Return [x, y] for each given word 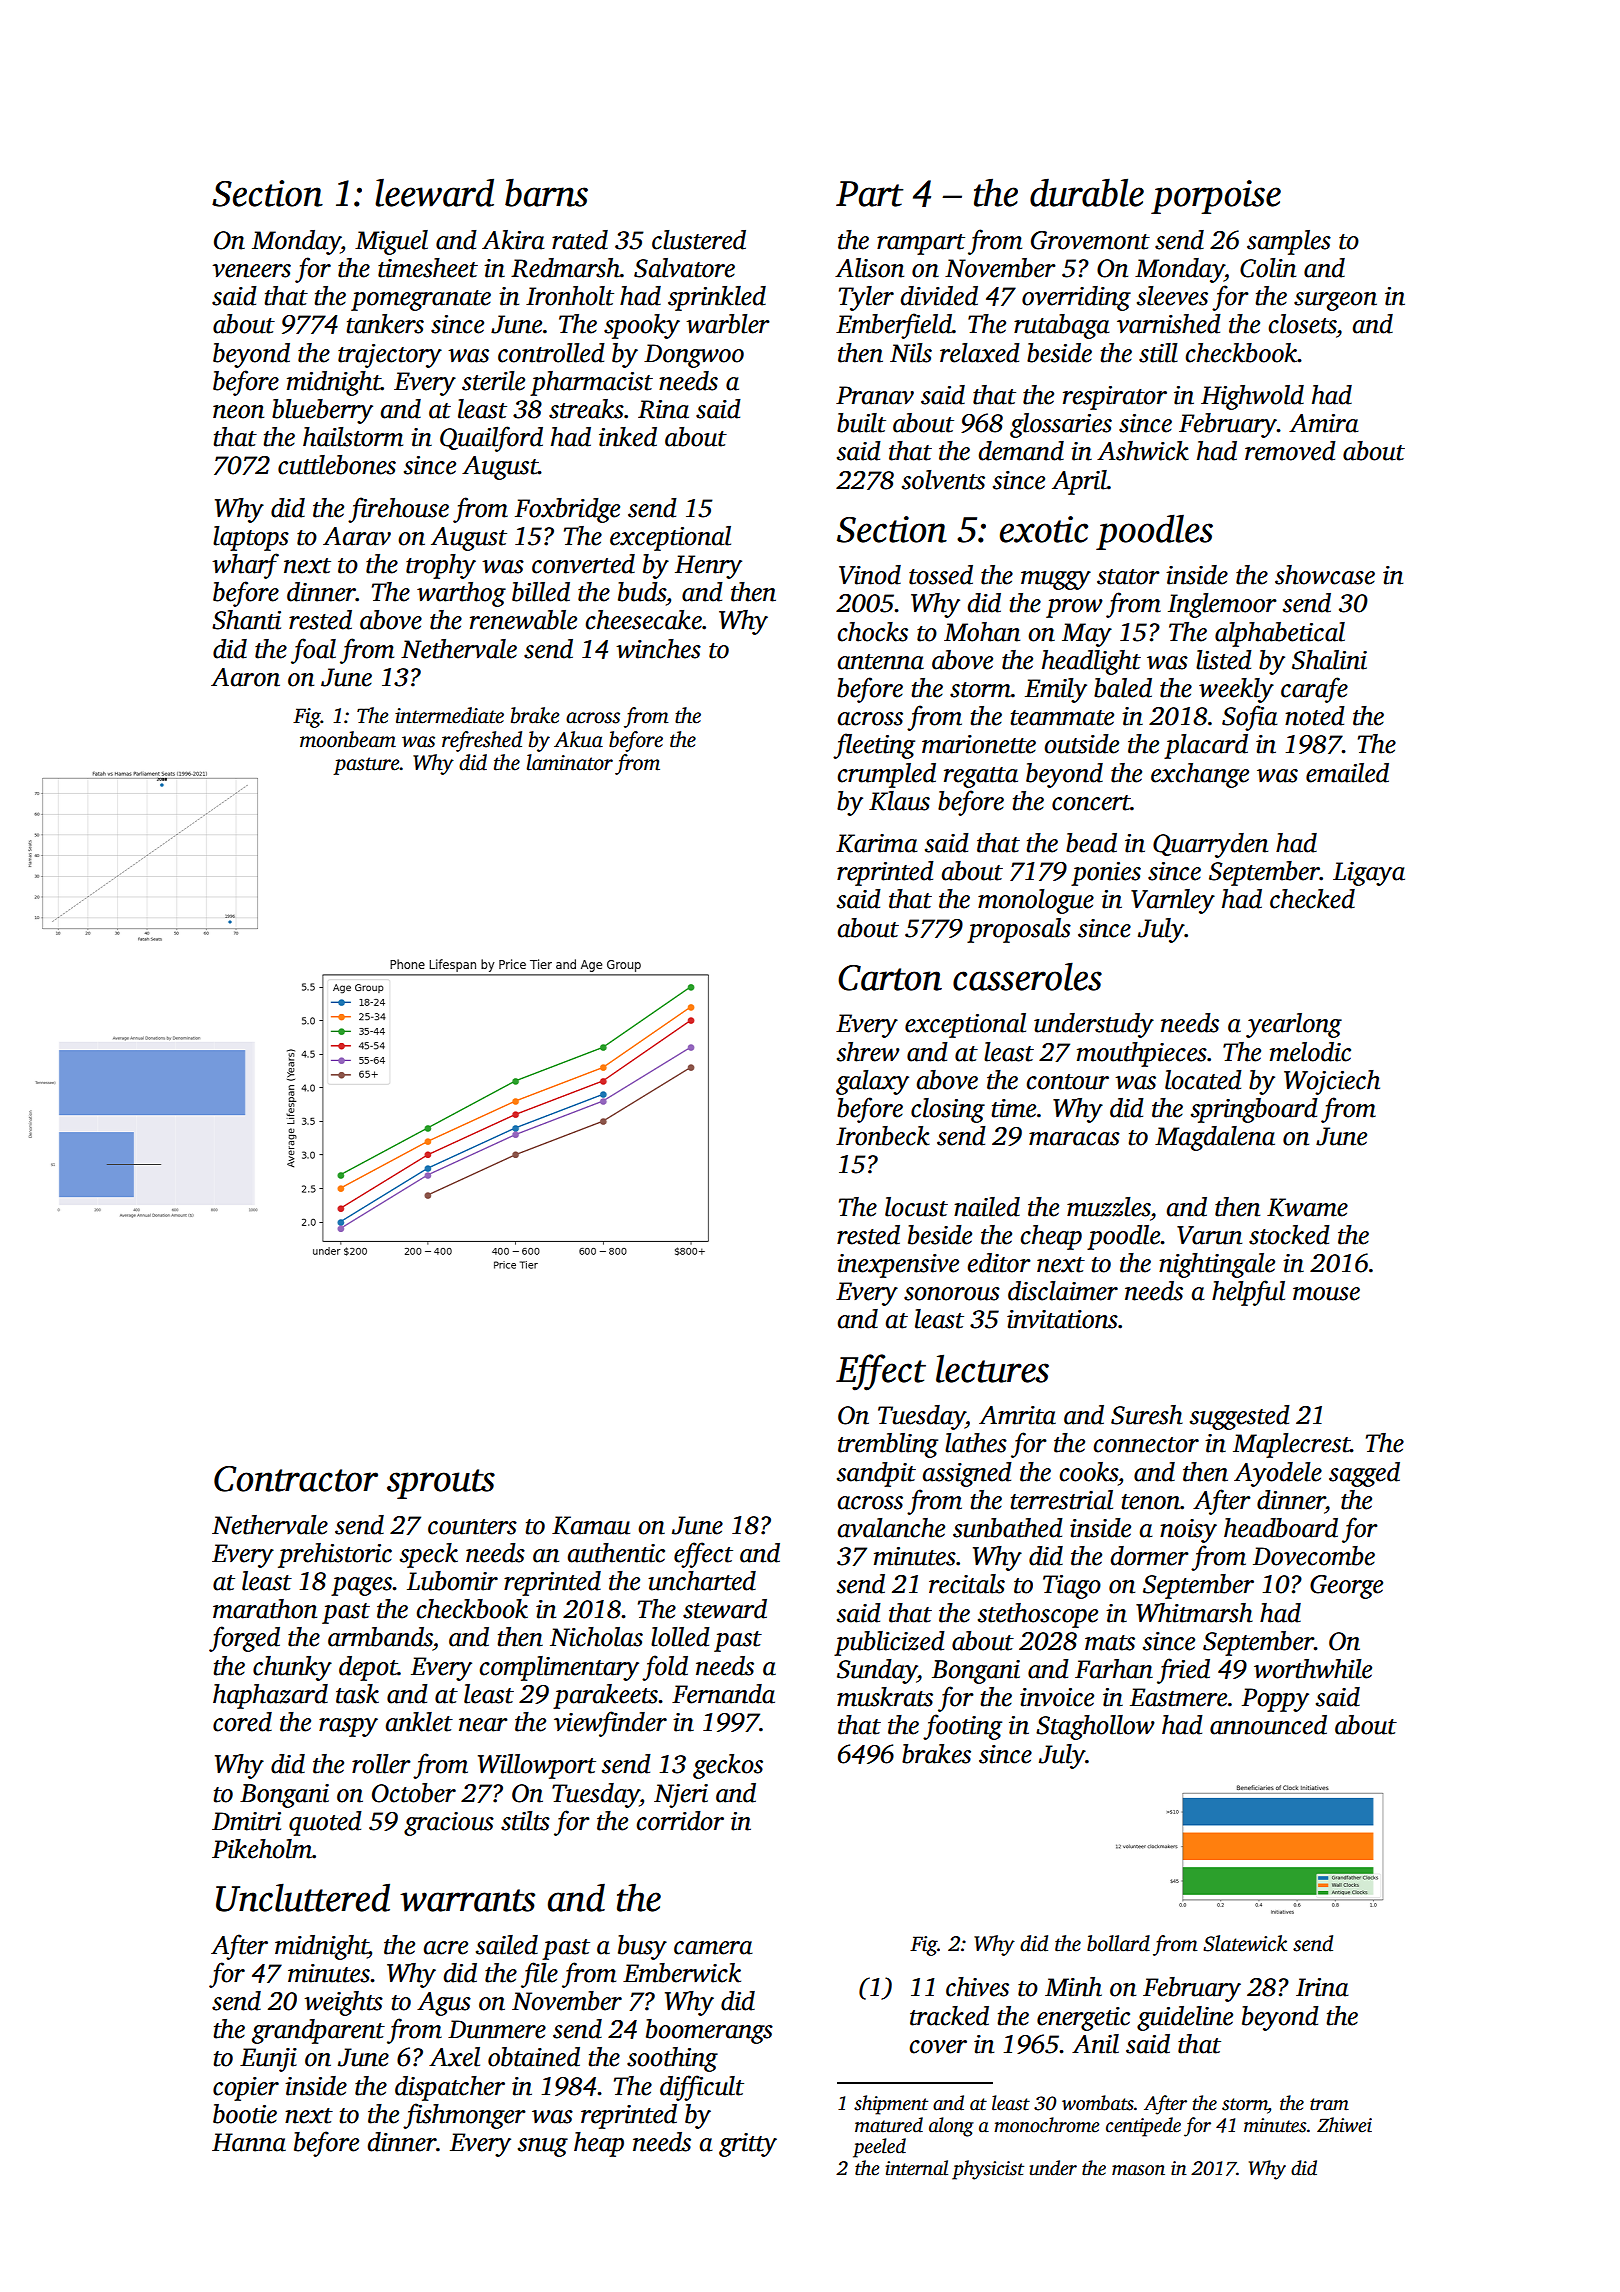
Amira [1324, 423]
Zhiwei [1344, 2125]
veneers [251, 271]
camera [713, 1948]
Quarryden [1210, 845]
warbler [728, 324]
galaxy [872, 1082]
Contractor [296, 1479]
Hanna [249, 2142]
